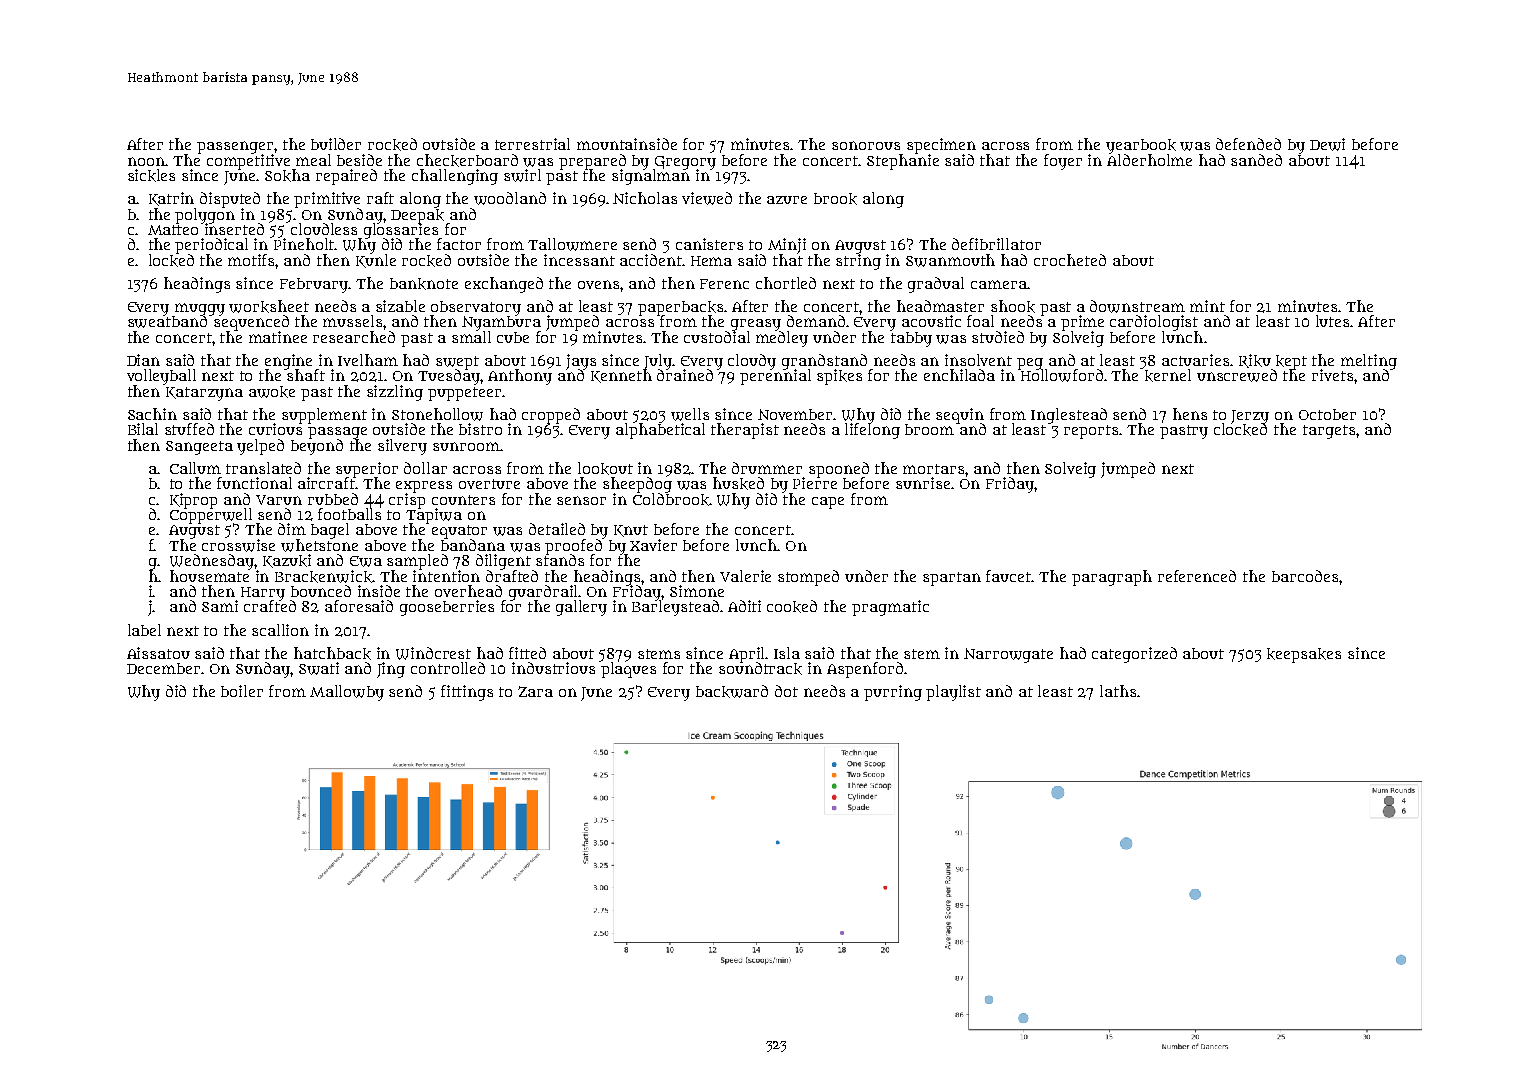  I want to click on chortled, so click(786, 283).
